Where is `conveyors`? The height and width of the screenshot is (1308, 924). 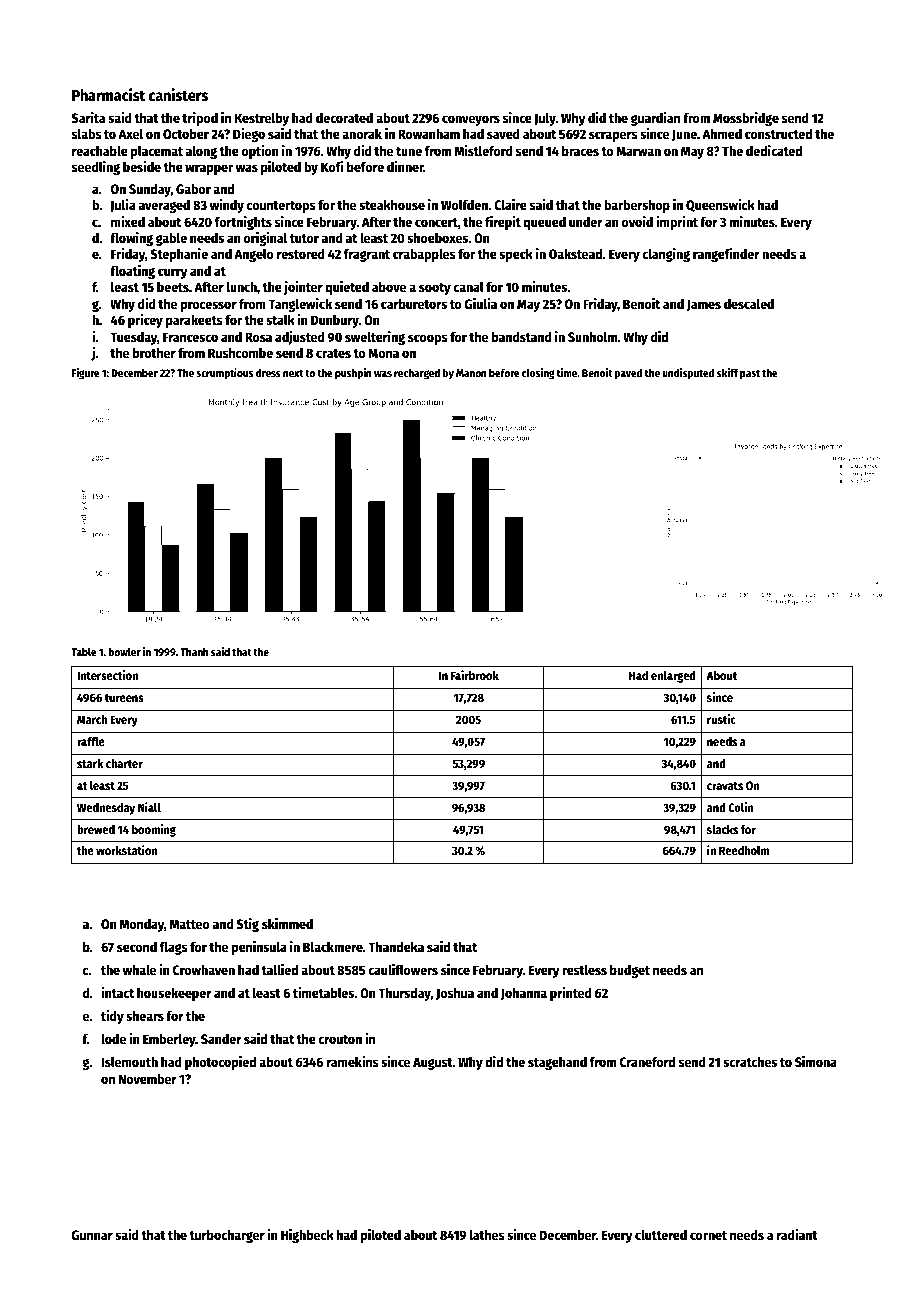 conveyors is located at coordinates (471, 120).
